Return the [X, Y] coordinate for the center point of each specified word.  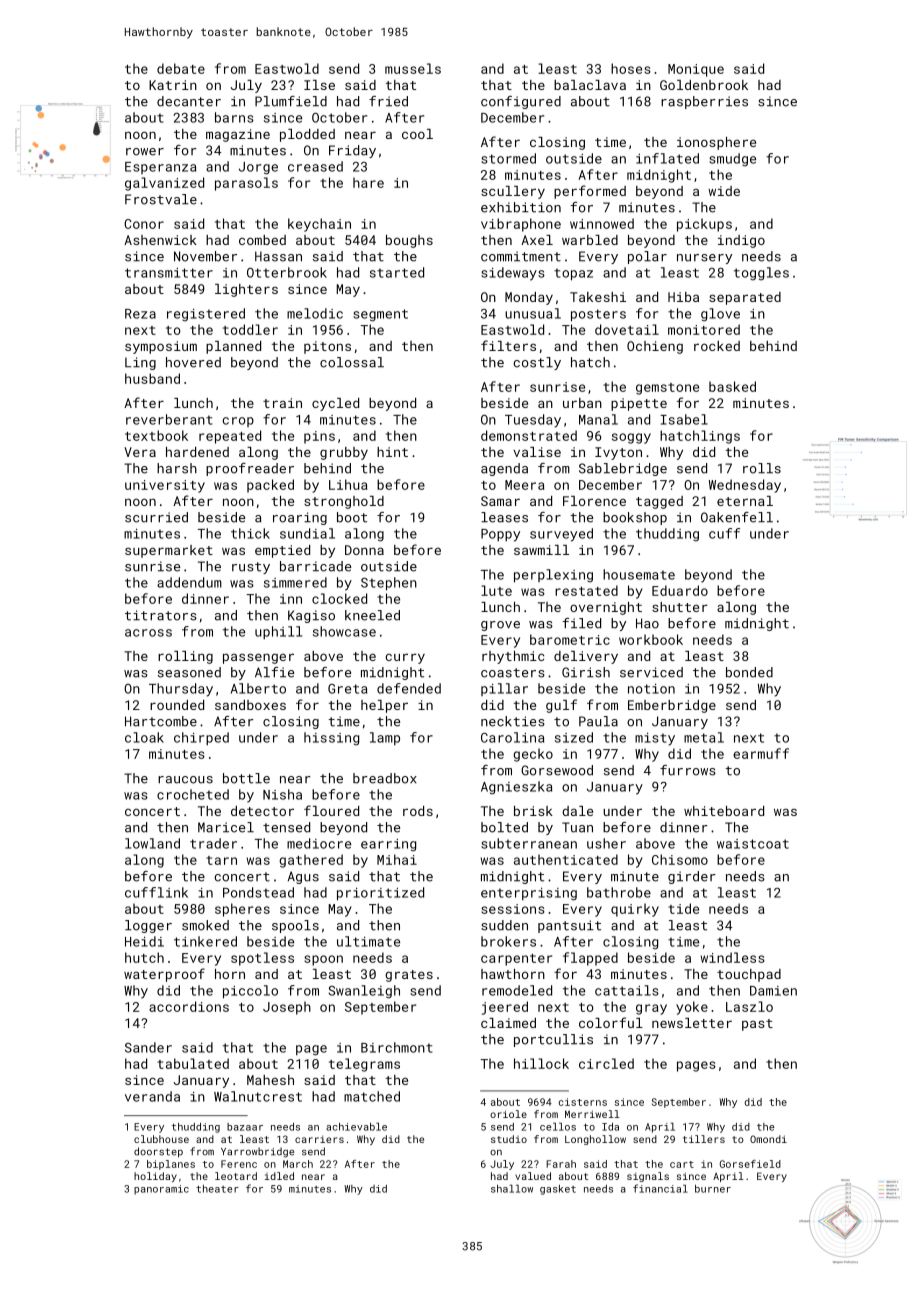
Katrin [173, 85]
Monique [696, 70]
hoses [631, 68]
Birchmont [397, 1047]
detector [262, 811]
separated [745, 298]
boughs [409, 241]
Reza [140, 314]
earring [388, 845]
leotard [236, 1176]
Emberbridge [672, 706]
